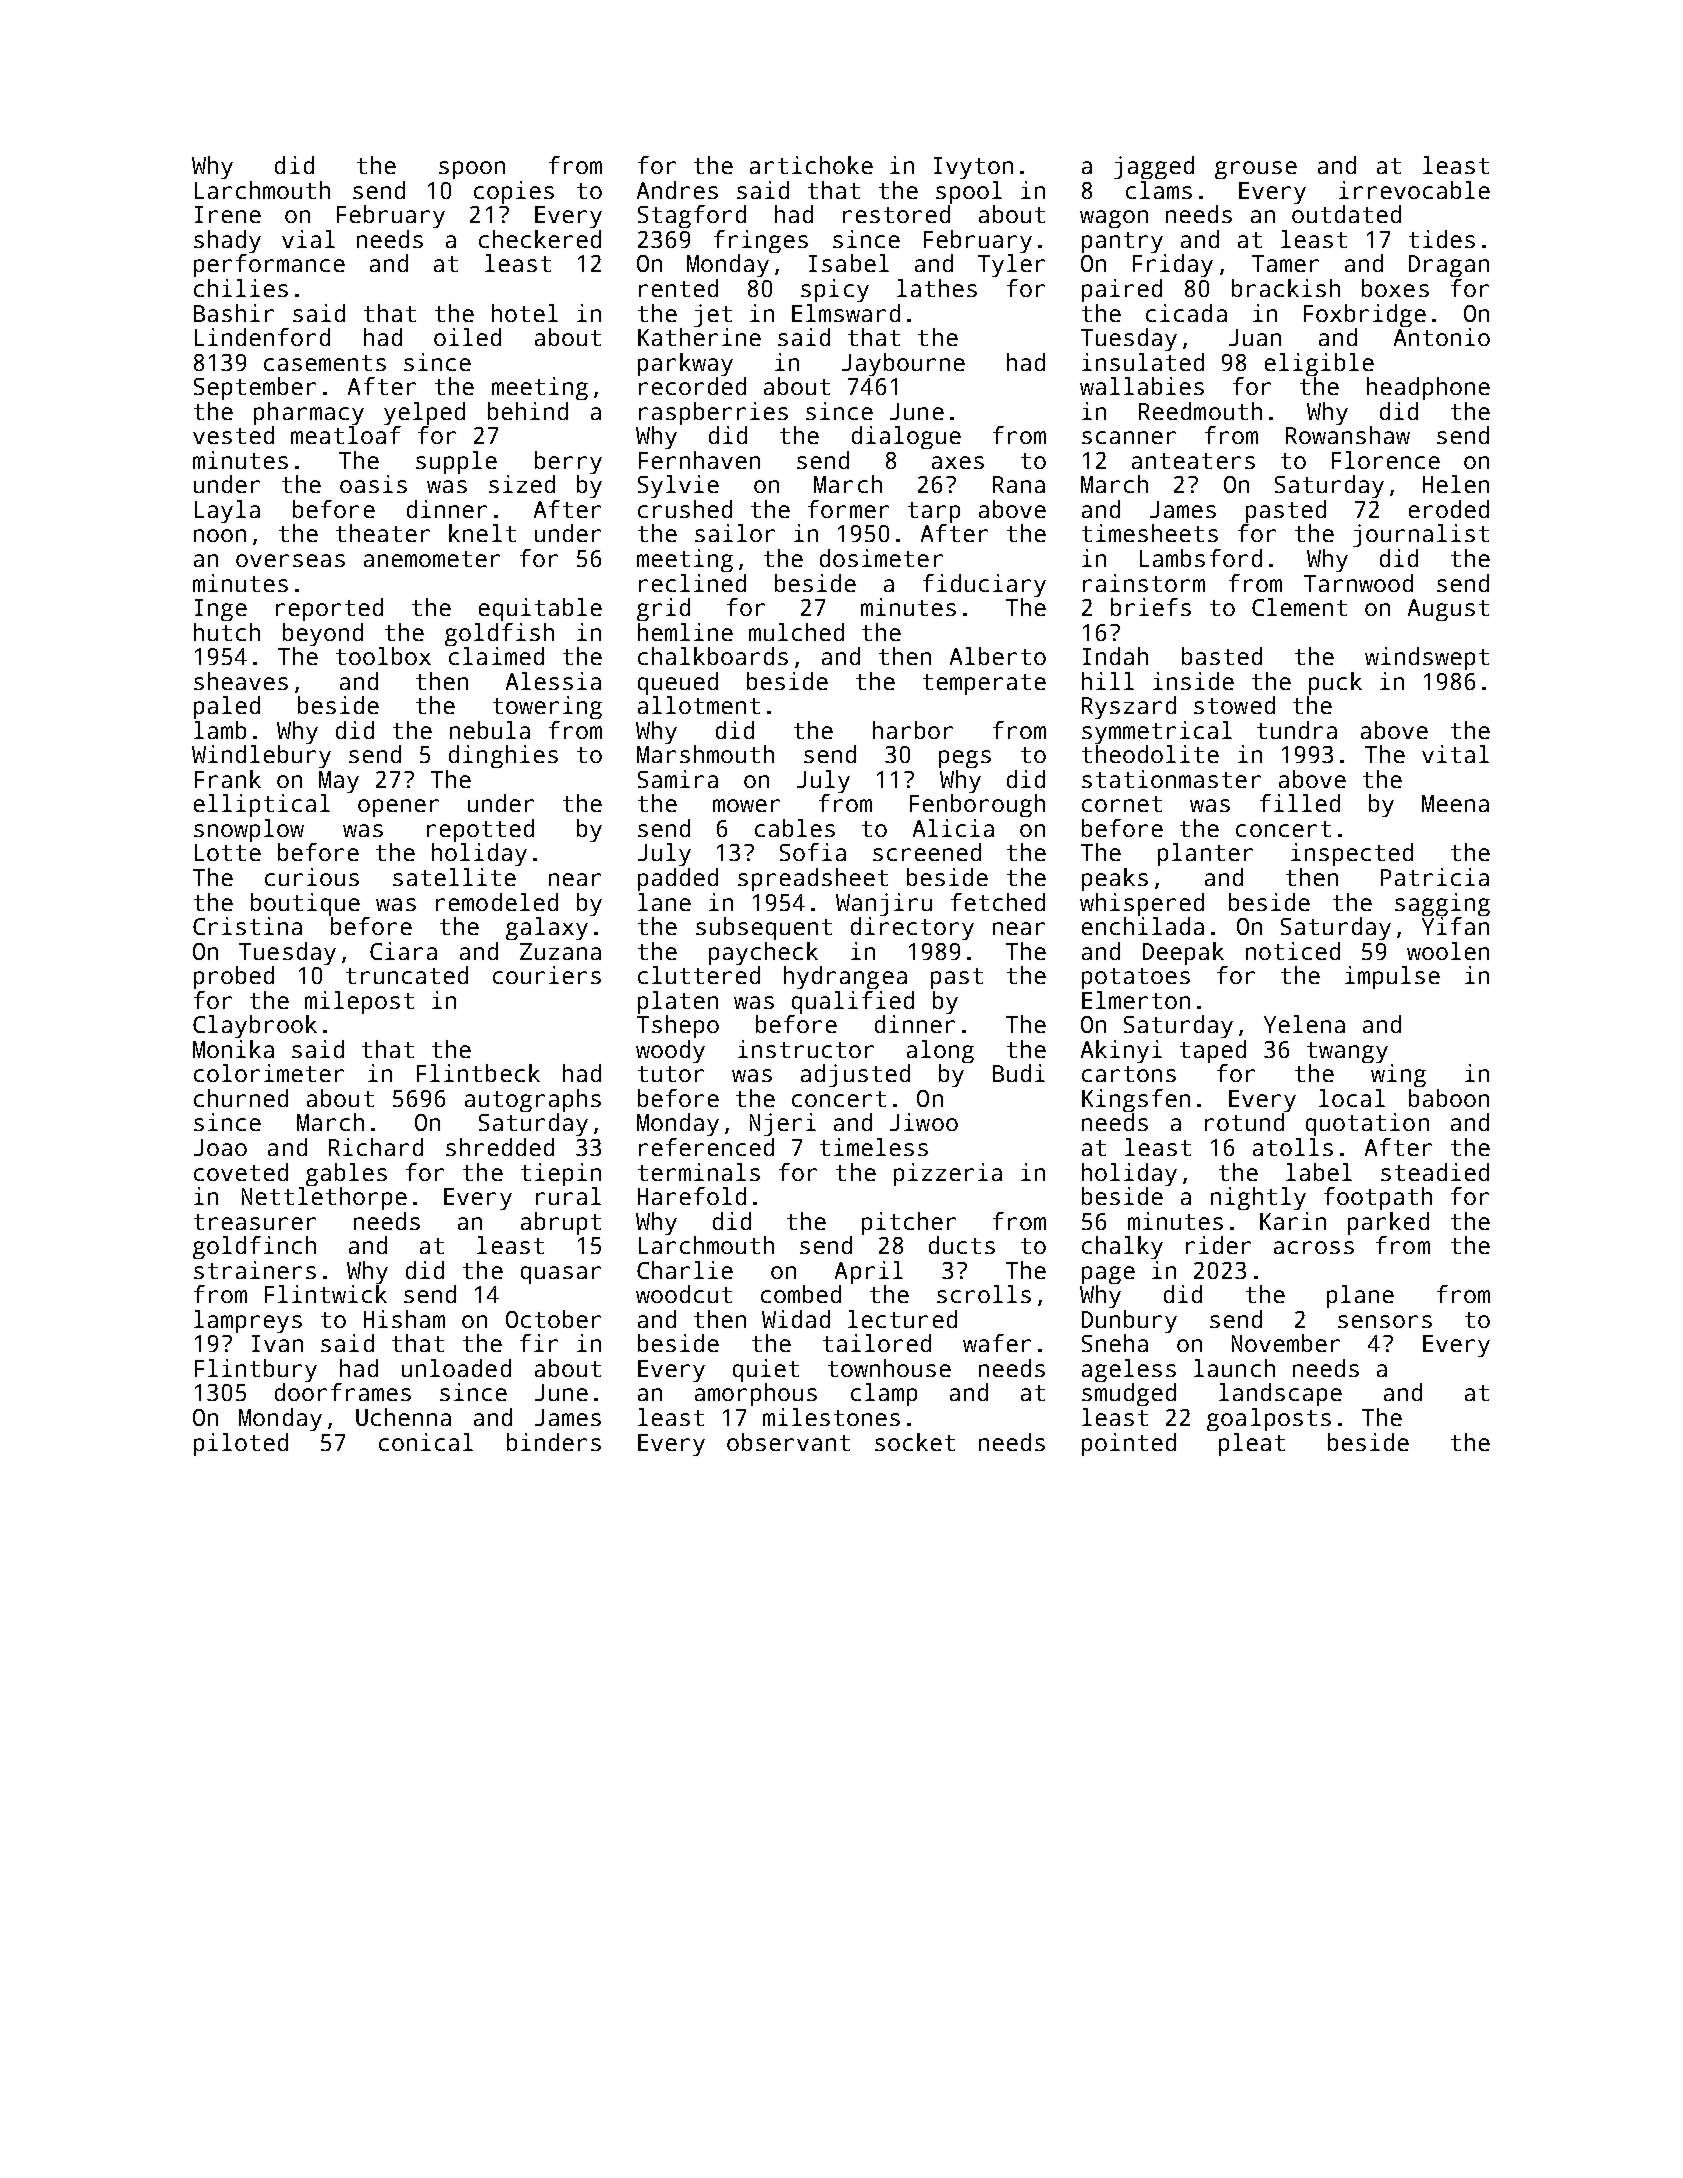 Image resolution: width=1683 pixels, height=2178 pixels. I want to click on noticed, so click(1293, 951).
